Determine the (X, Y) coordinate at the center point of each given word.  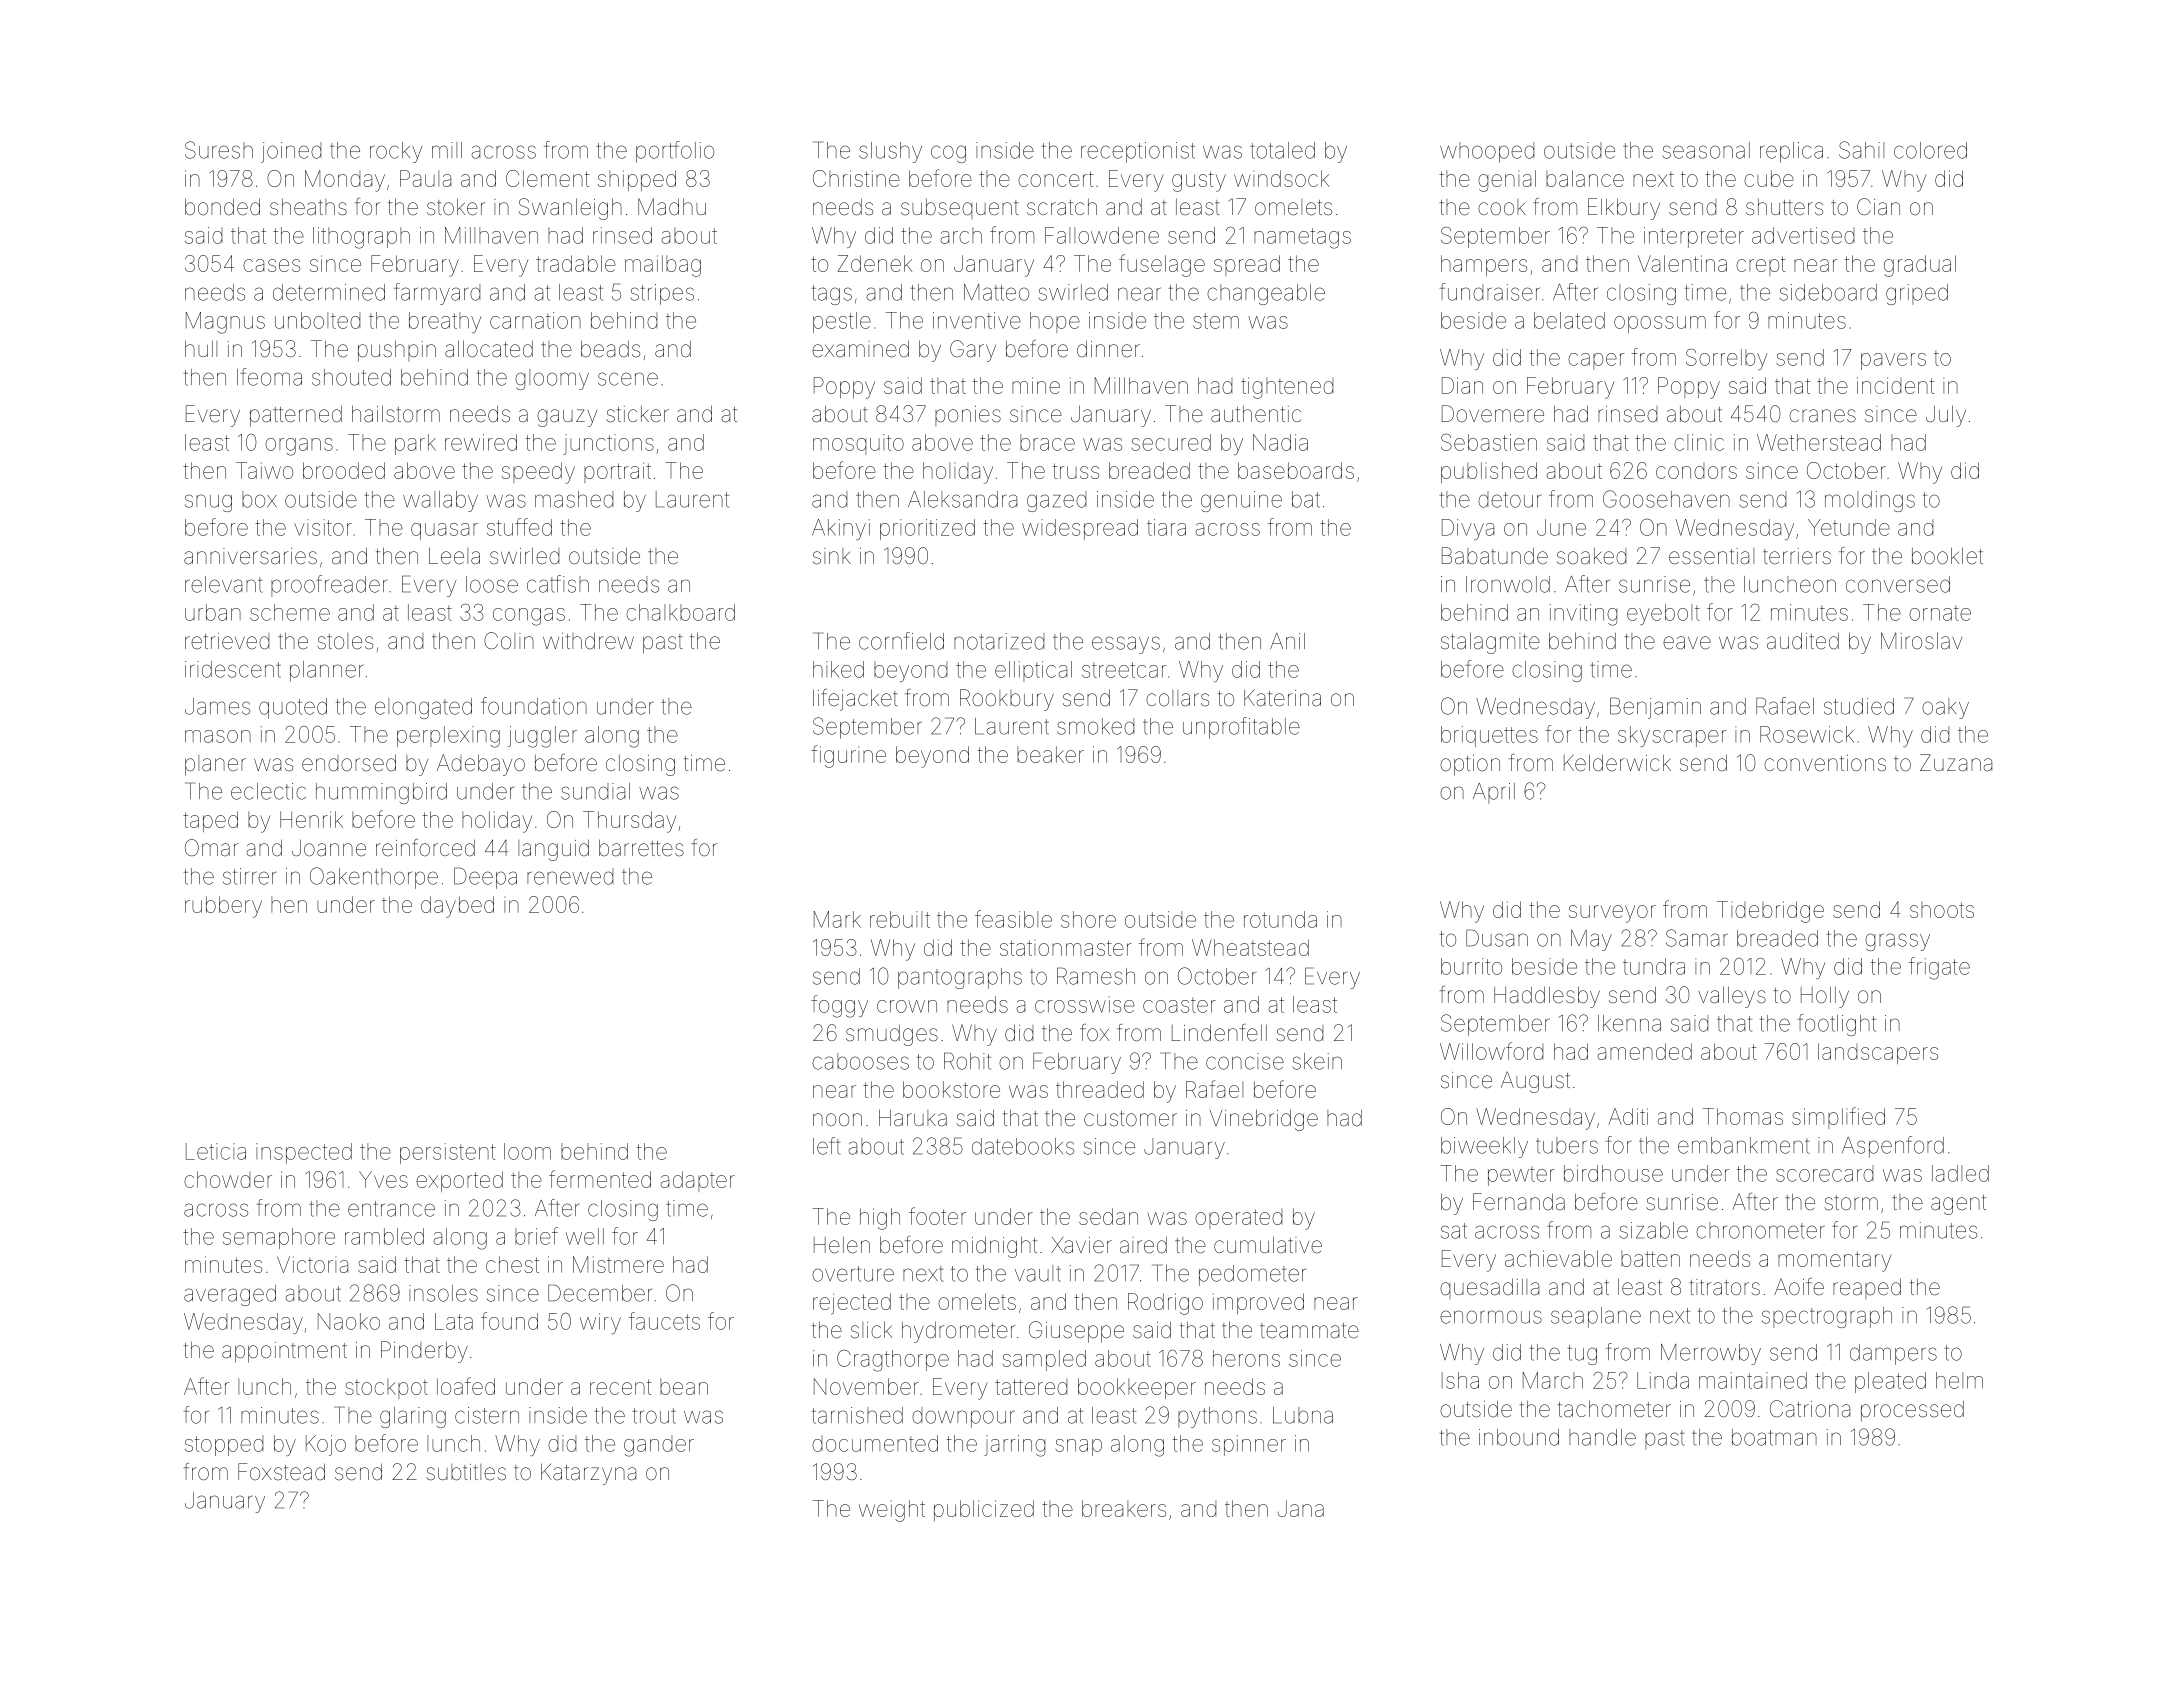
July (1946, 416)
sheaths (308, 207)
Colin (509, 640)
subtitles (466, 1472)
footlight (1837, 1025)
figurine (848, 756)
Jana (1301, 1508)
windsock (1281, 178)
